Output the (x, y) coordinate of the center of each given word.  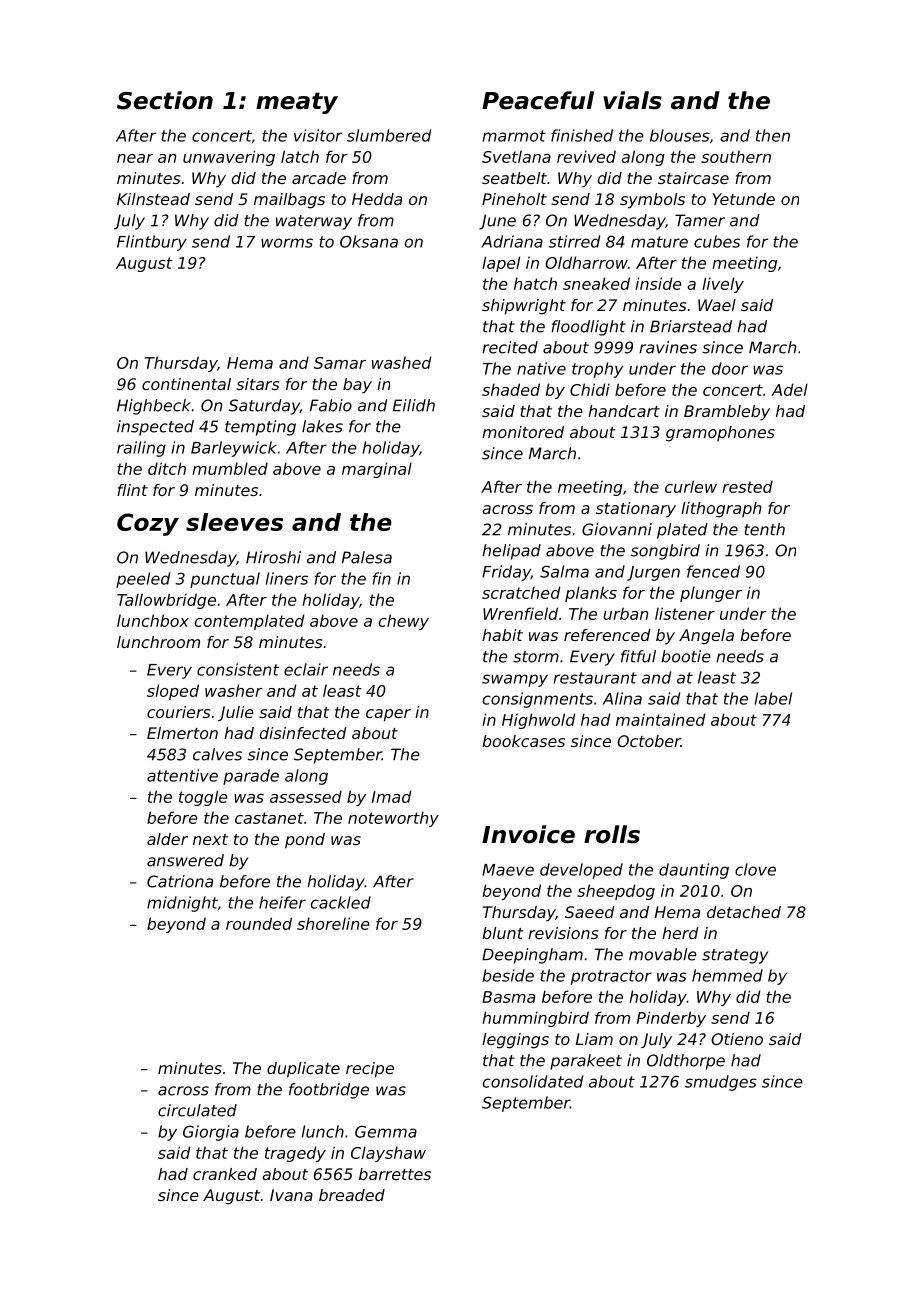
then (773, 135)
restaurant (595, 678)
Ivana (291, 1195)
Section (165, 100)
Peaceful (538, 100)
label (773, 698)
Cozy (148, 524)
